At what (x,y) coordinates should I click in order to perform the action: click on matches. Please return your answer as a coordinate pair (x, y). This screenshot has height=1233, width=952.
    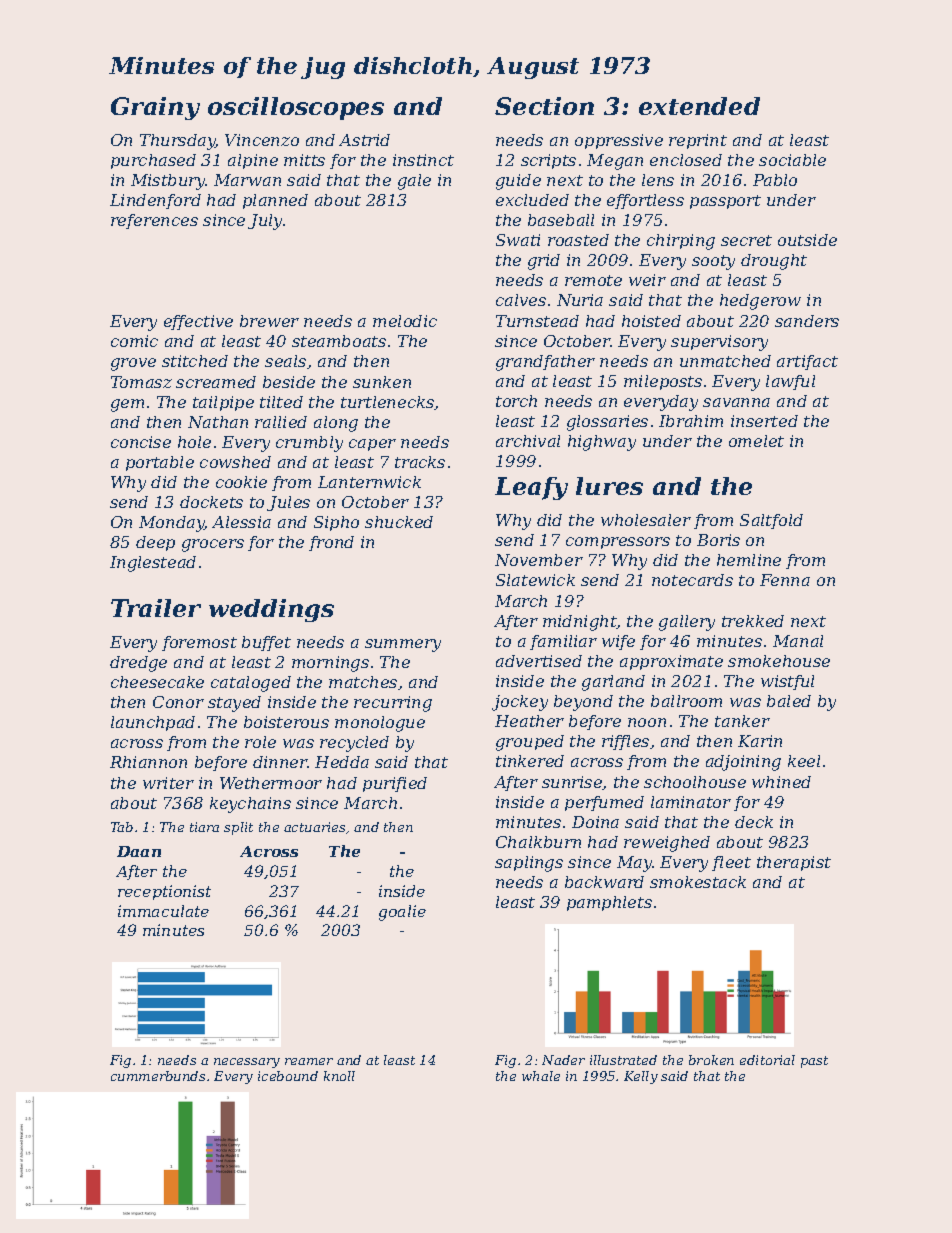
    Looking at the image, I should click on (363, 682).
